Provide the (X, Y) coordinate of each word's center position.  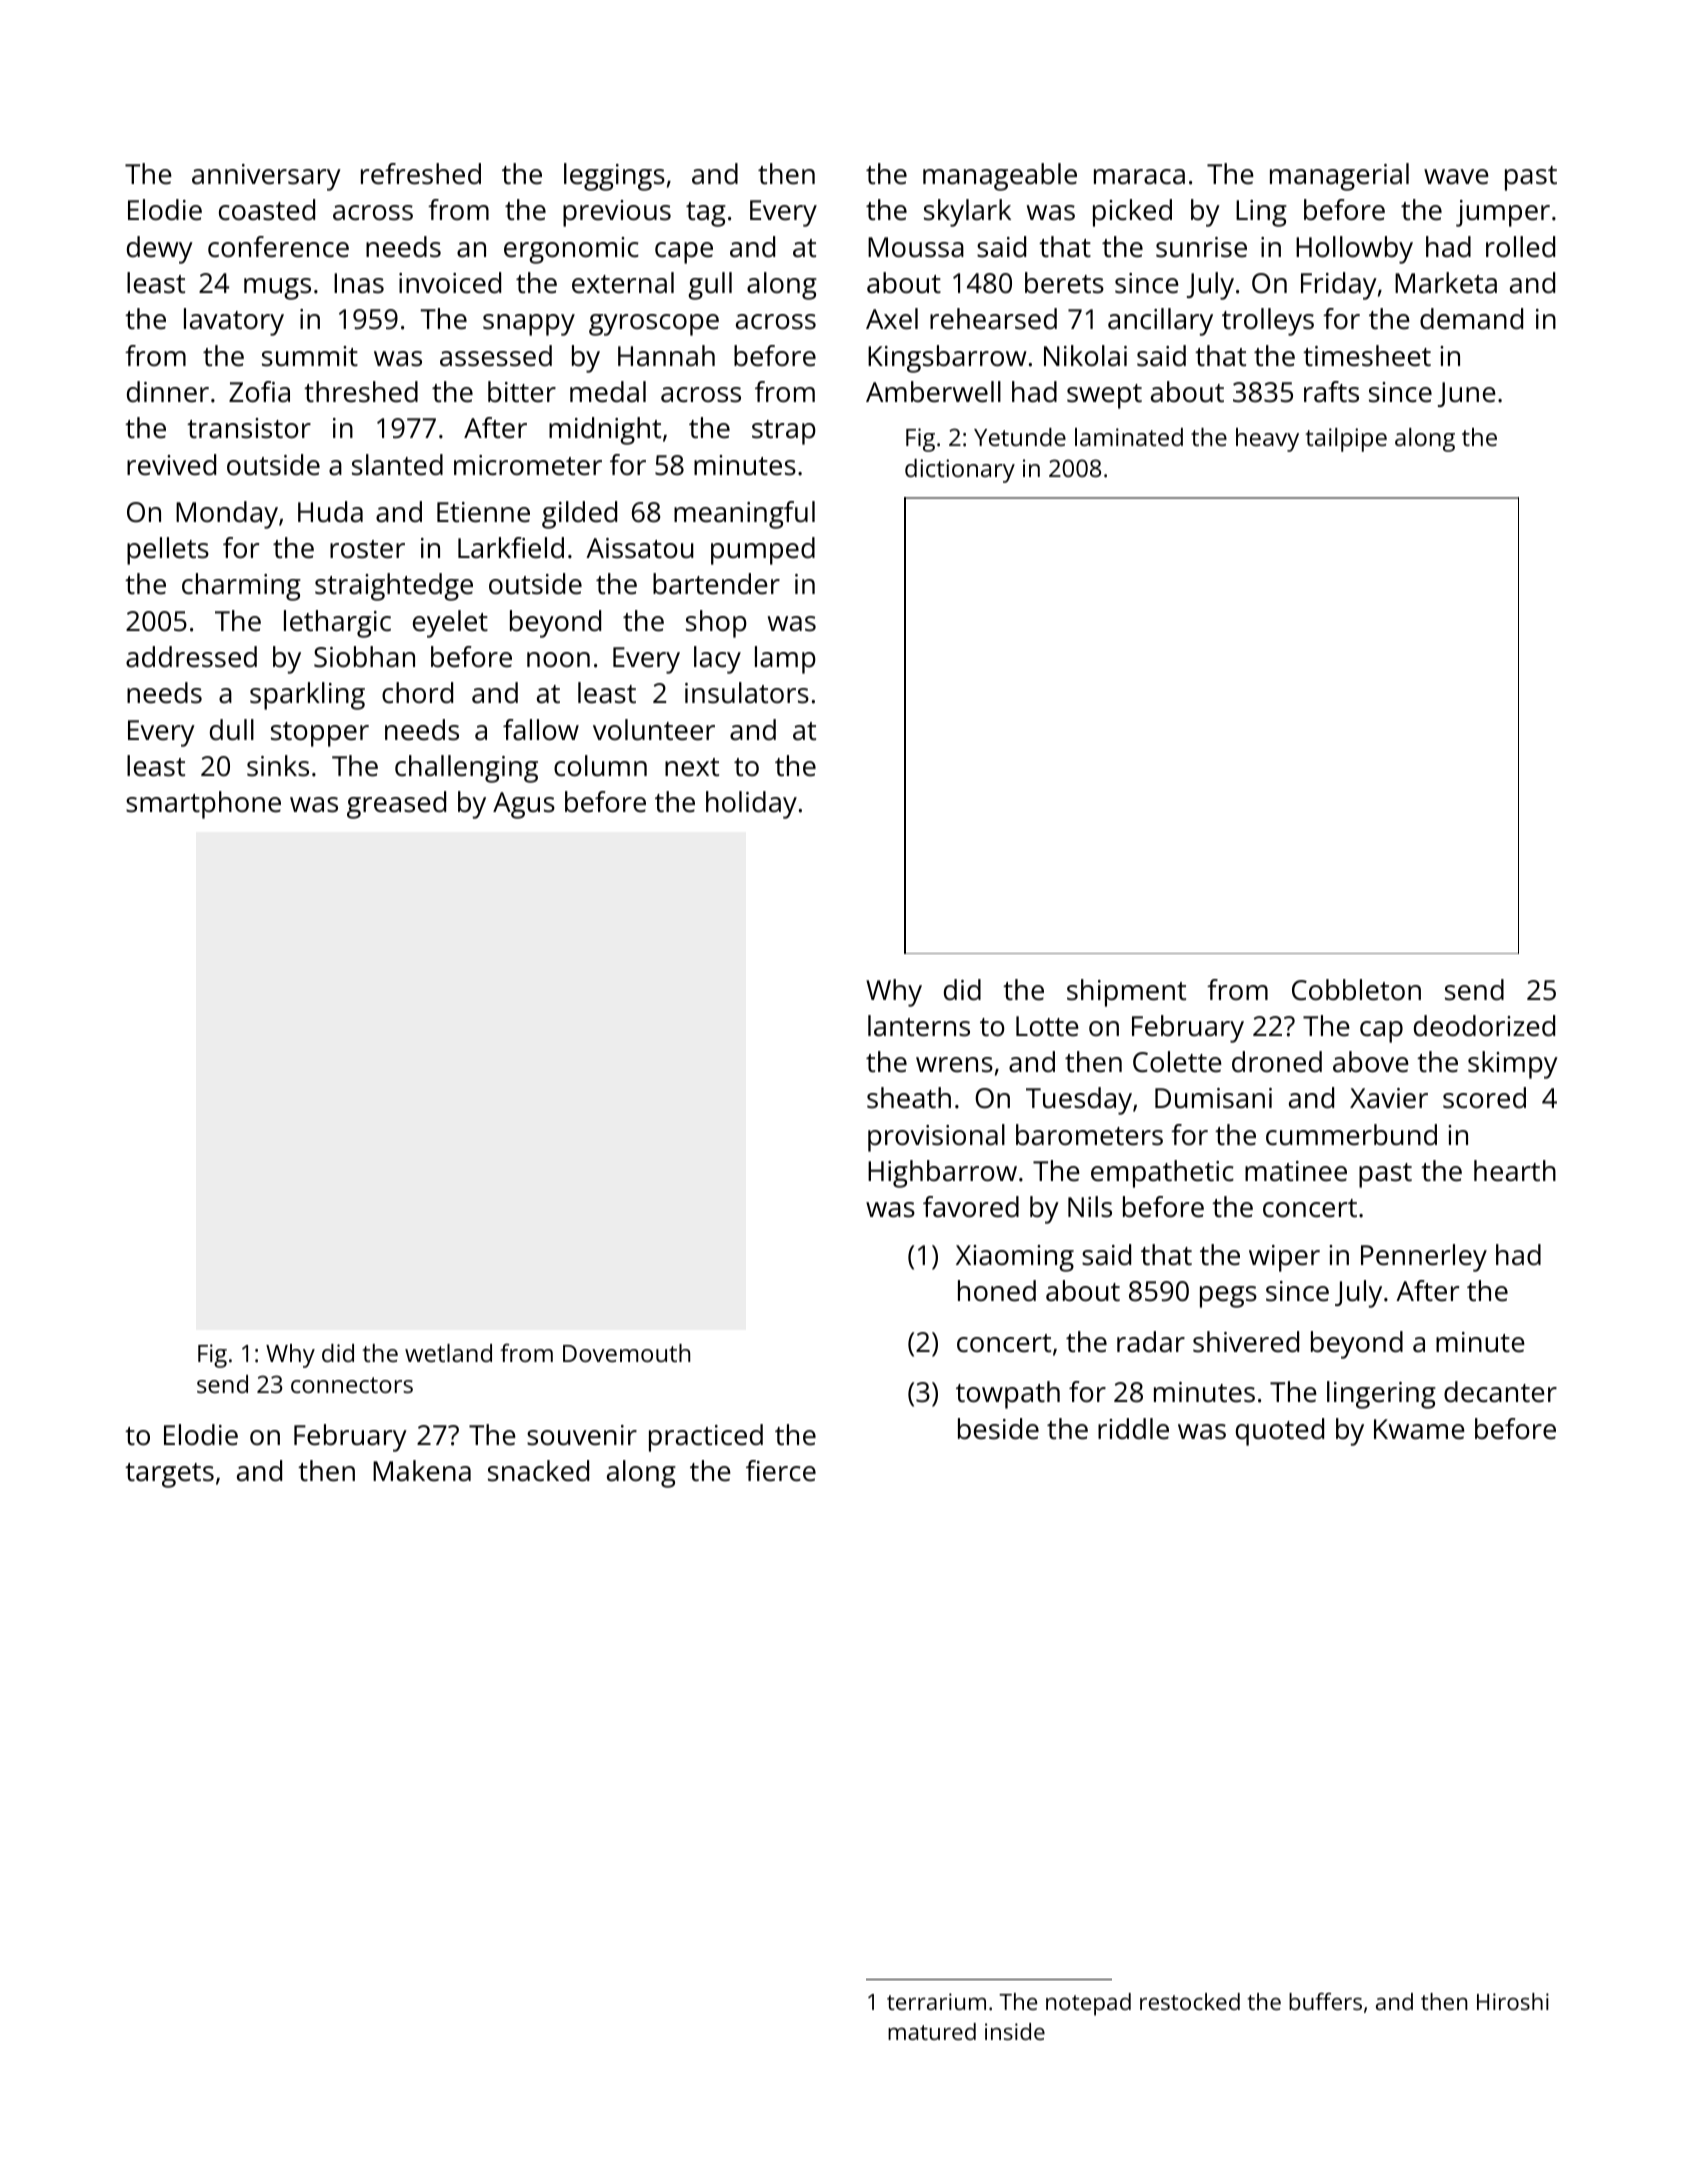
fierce (781, 1471)
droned (1277, 1062)
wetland (448, 1353)
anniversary (266, 177)
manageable (1000, 177)
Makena (422, 1471)
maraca (1139, 177)
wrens (954, 1065)
